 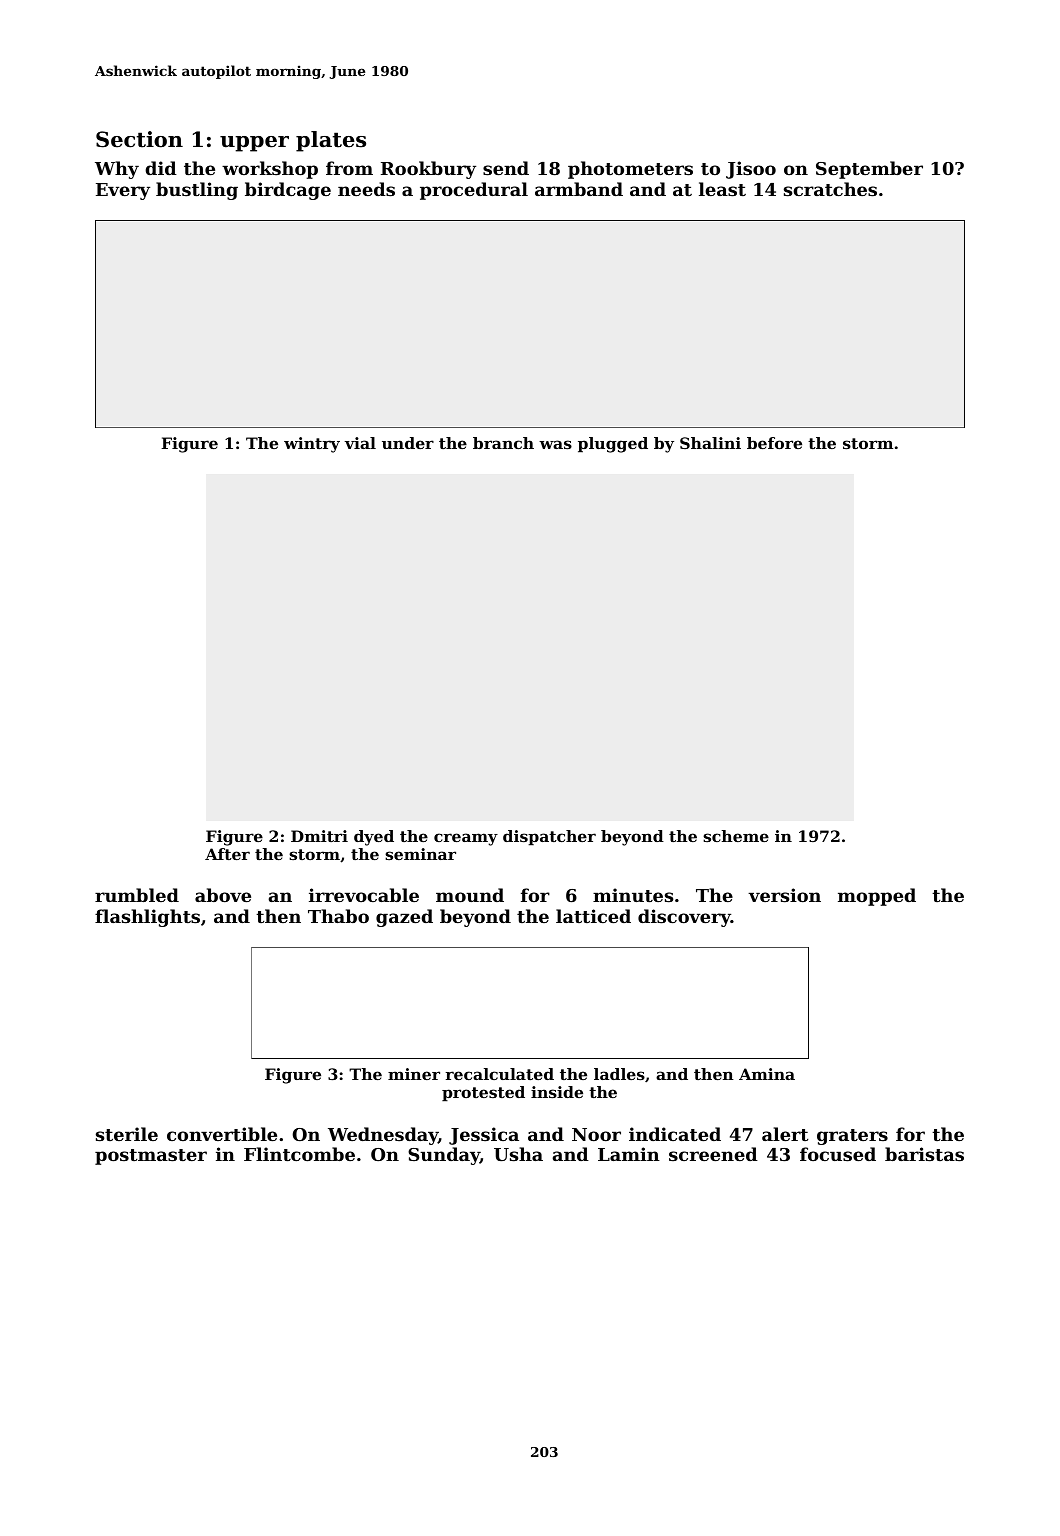 I want to click on September, so click(x=869, y=170).
